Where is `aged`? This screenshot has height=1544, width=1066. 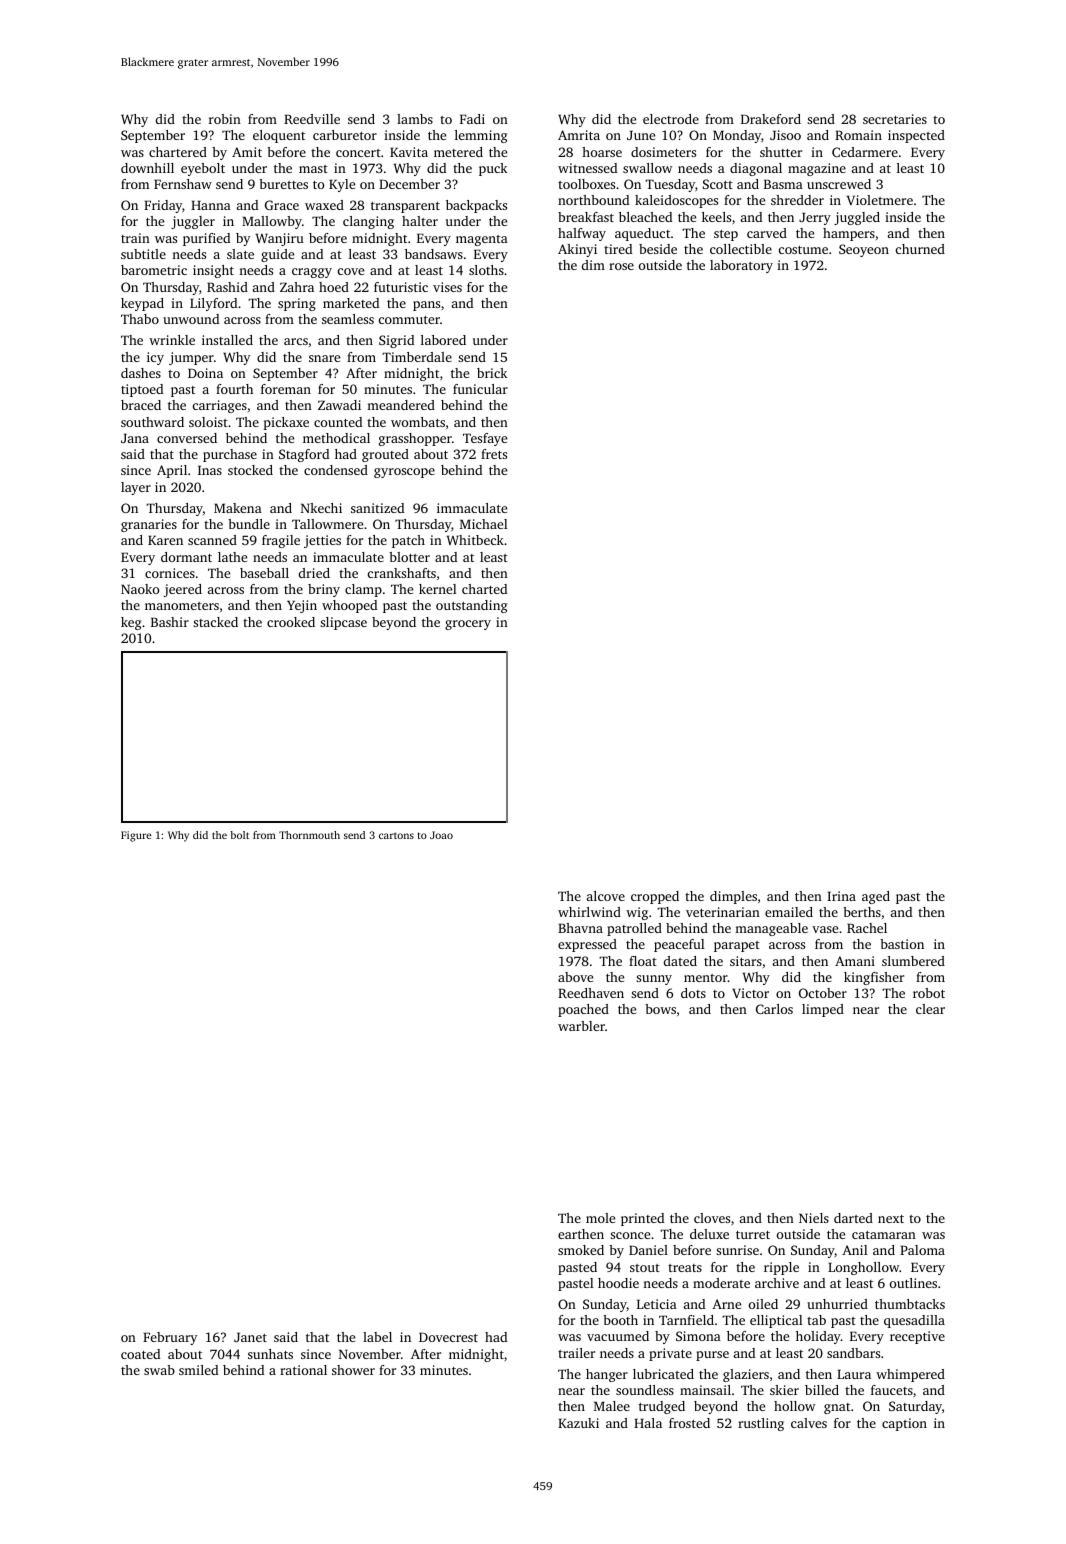 aged is located at coordinates (876, 897).
